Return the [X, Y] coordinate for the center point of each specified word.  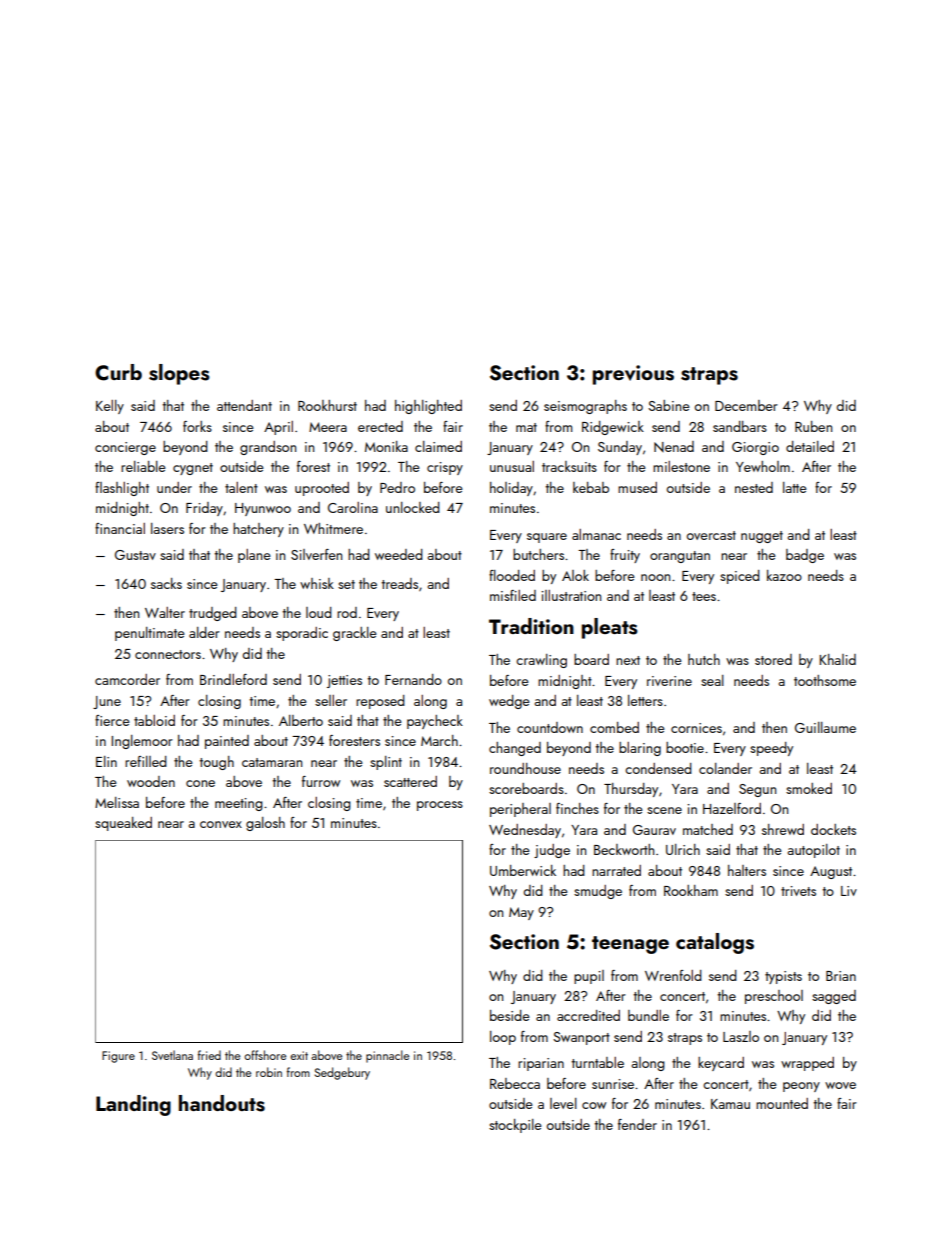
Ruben [813, 426]
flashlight [122, 489]
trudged [213, 614]
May [521, 913]
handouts [222, 1103]
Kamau [730, 1104]
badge [805, 556]
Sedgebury [342, 1073]
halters [747, 870]
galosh [265, 824]
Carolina [353, 507]
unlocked [413, 507]
